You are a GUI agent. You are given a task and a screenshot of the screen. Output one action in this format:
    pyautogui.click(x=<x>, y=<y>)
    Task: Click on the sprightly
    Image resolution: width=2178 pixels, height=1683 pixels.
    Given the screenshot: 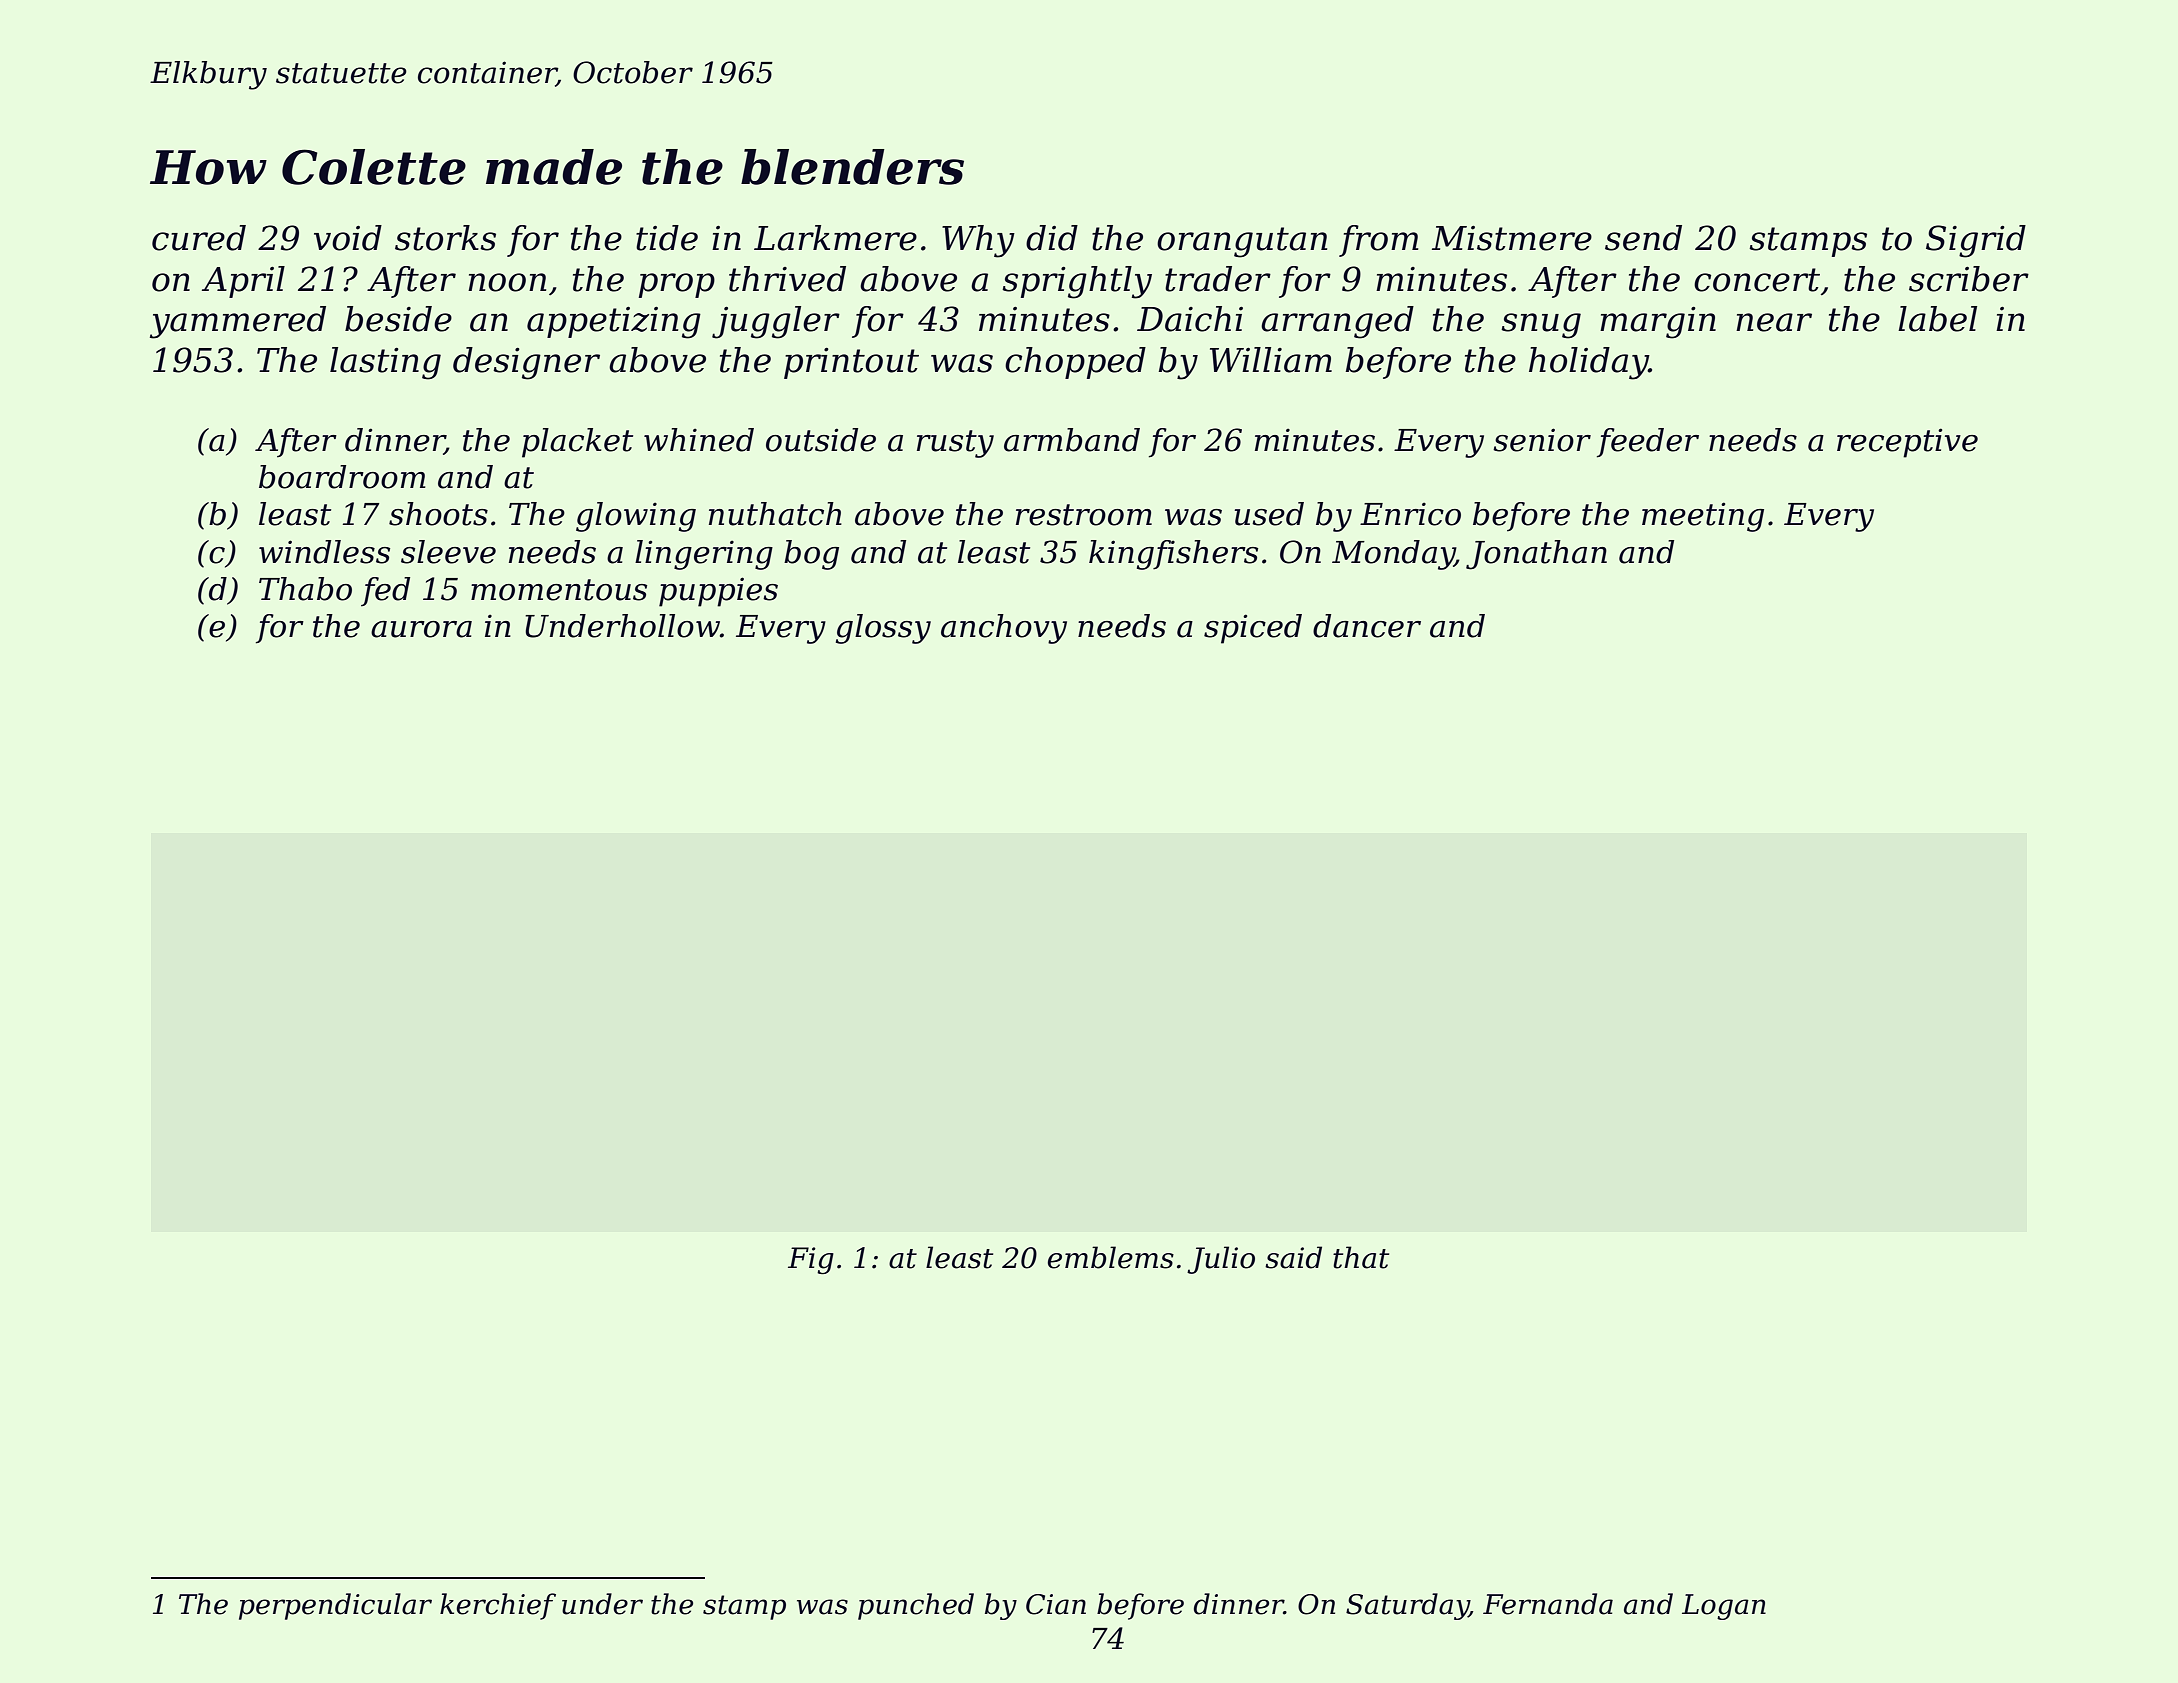 What is the action you would take?
    pyautogui.click(x=1077, y=282)
